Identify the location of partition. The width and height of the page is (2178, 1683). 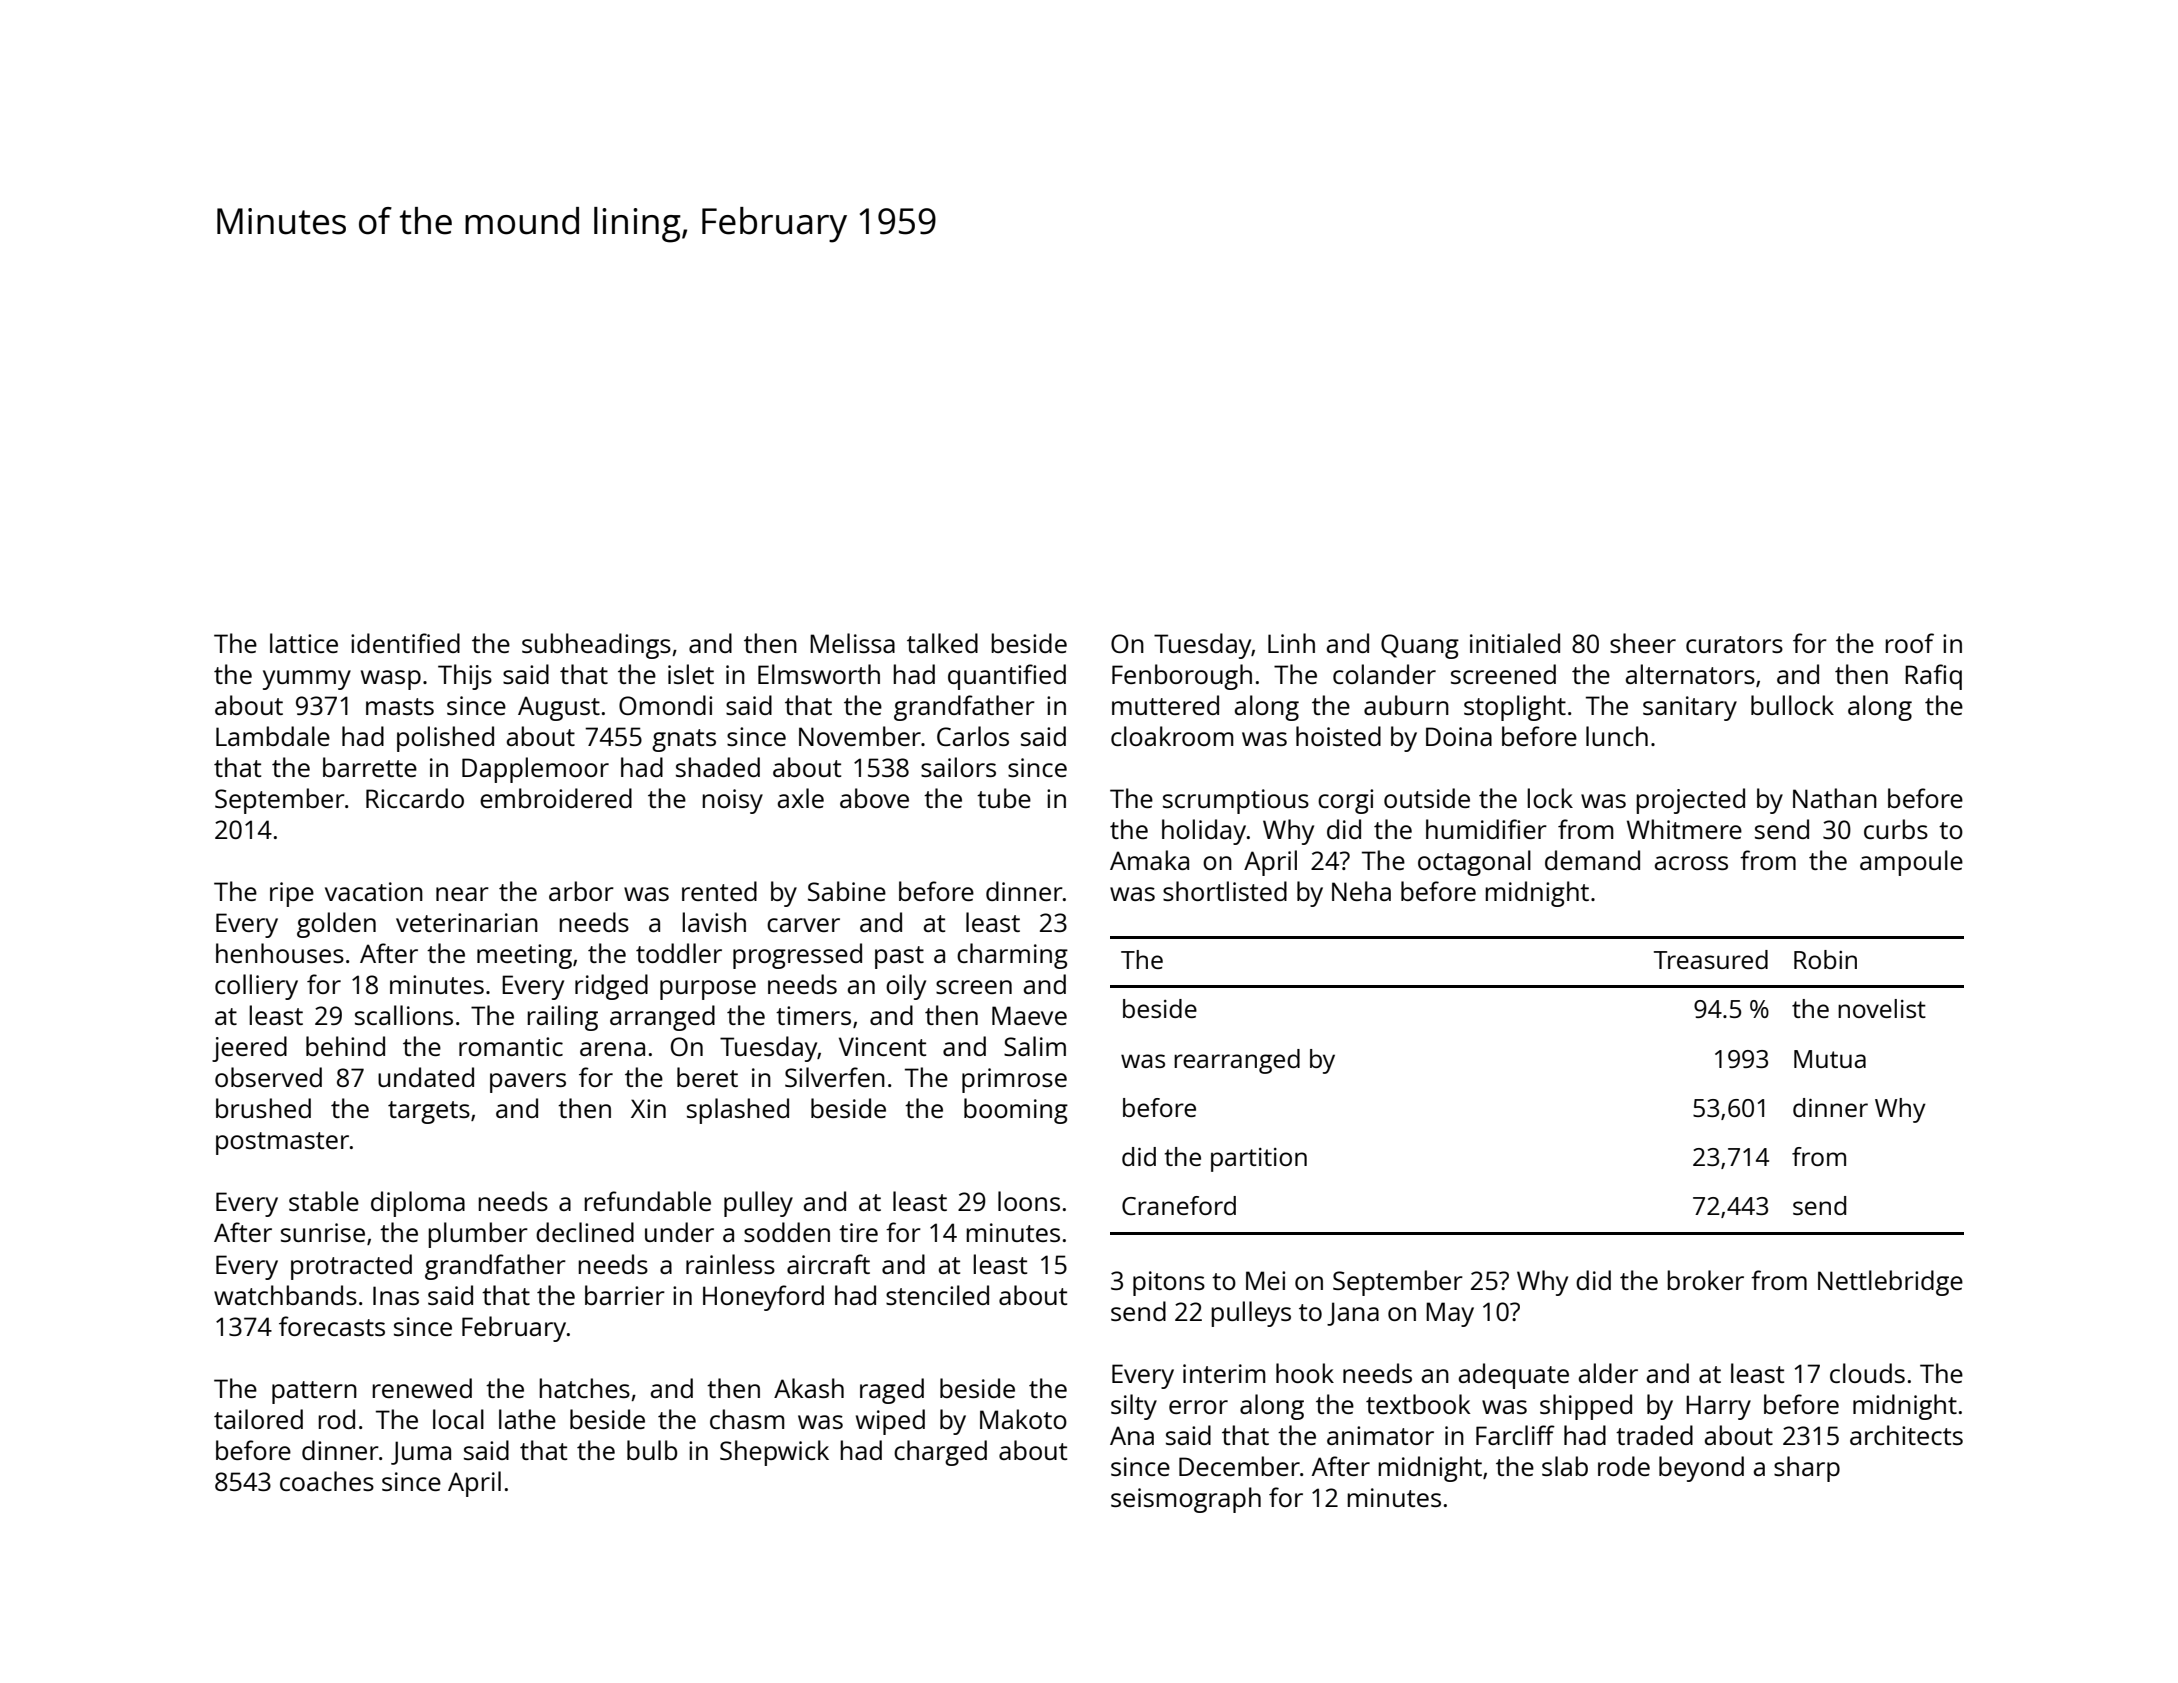
(1259, 1160).
